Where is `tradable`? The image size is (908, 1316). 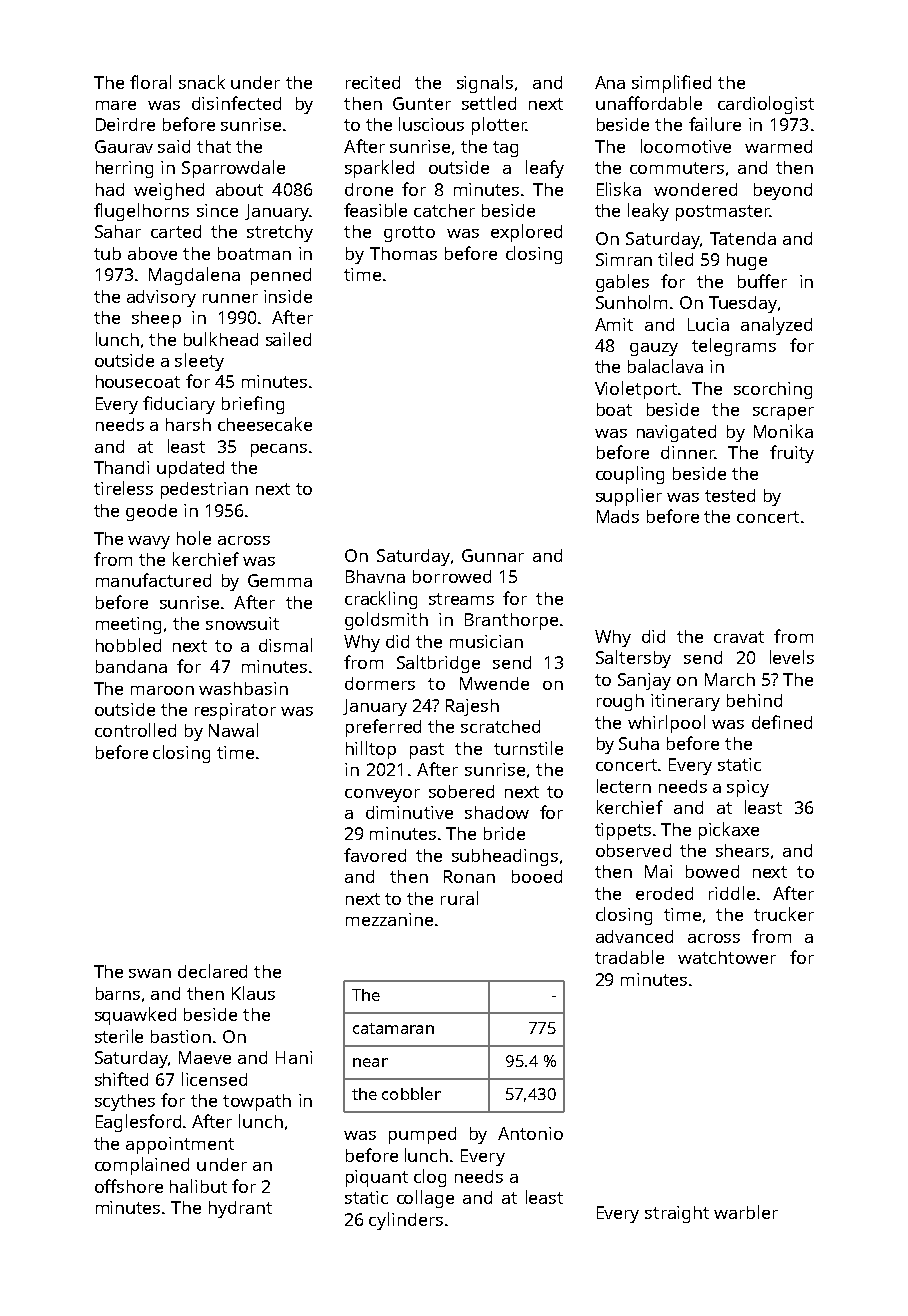 tradable is located at coordinates (629, 957).
